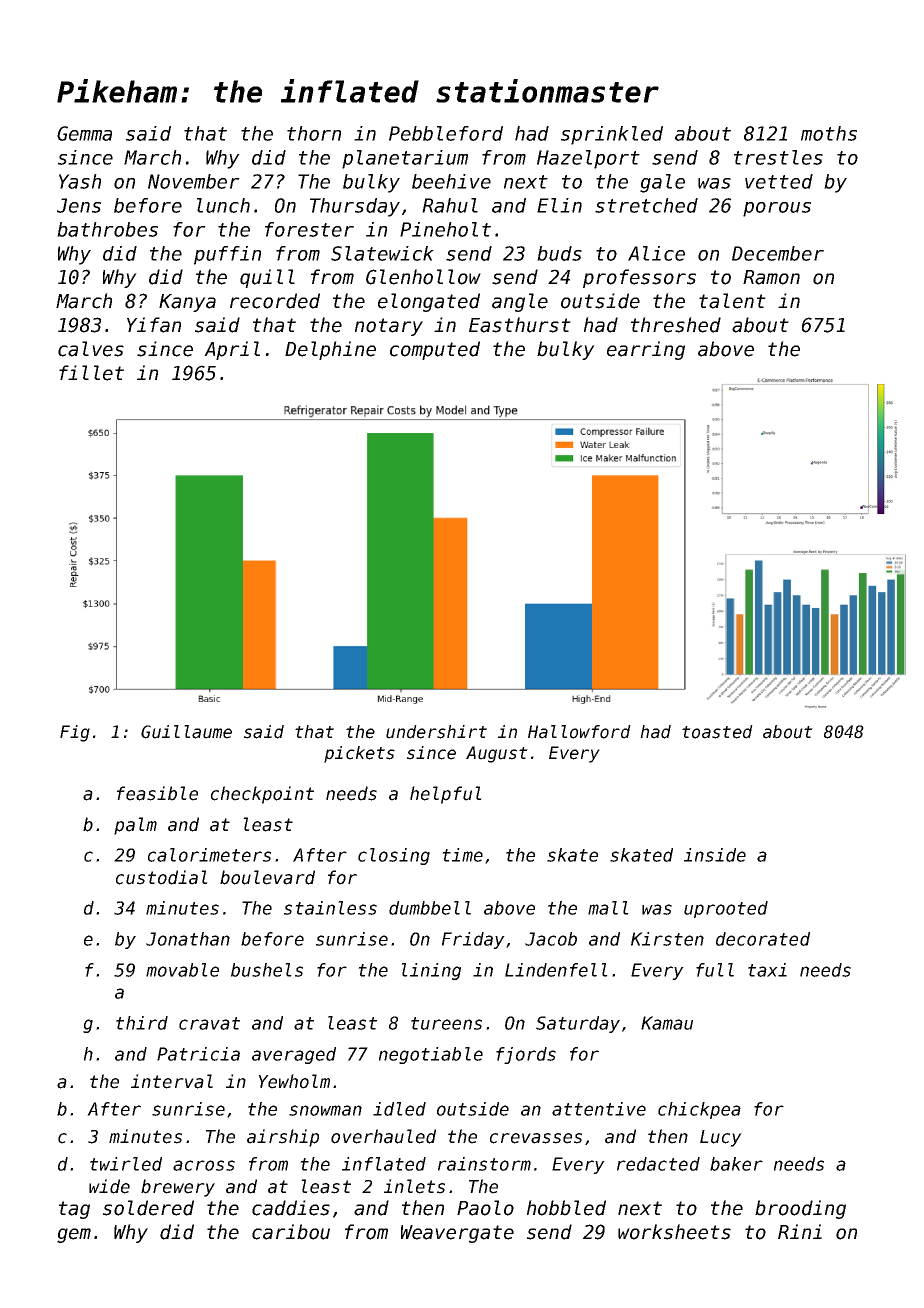  Describe the element at coordinates (778, 157) in the screenshot. I see `trestles` at that location.
